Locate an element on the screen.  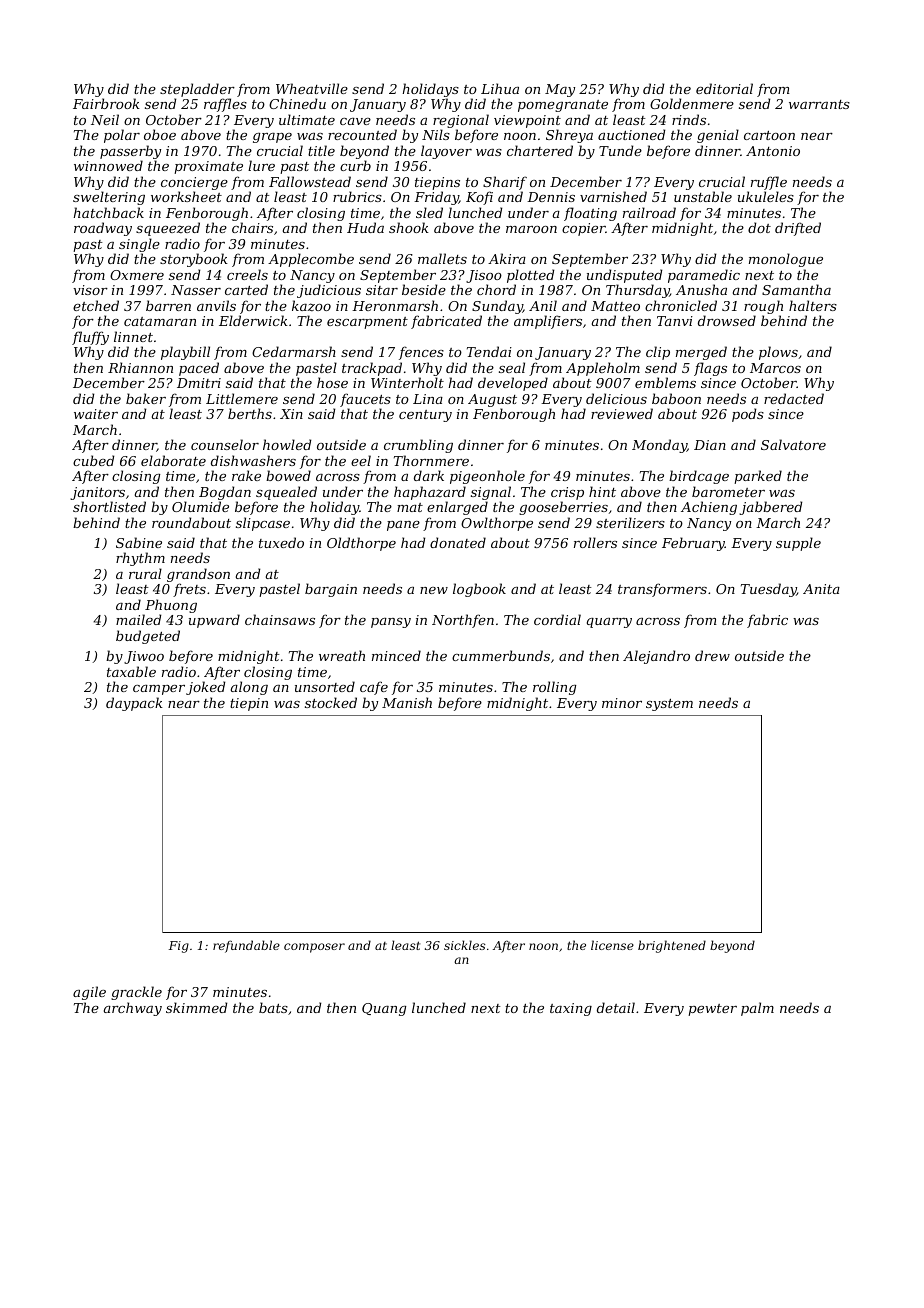
February is located at coordinates (693, 544).
